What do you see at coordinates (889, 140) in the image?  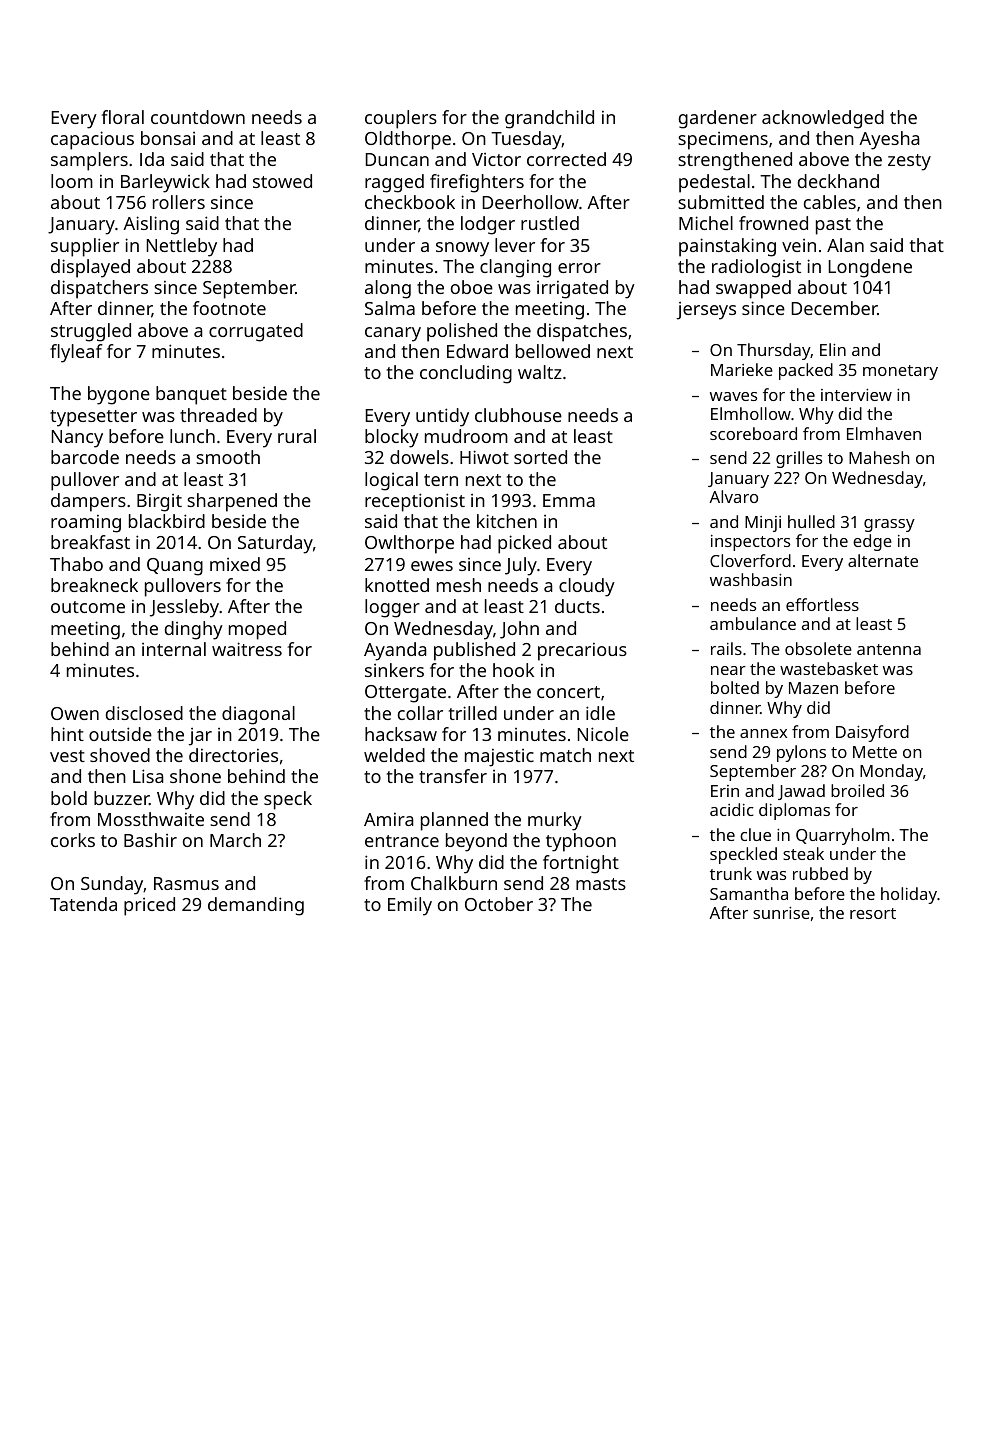 I see `Ayesha` at bounding box center [889, 140].
